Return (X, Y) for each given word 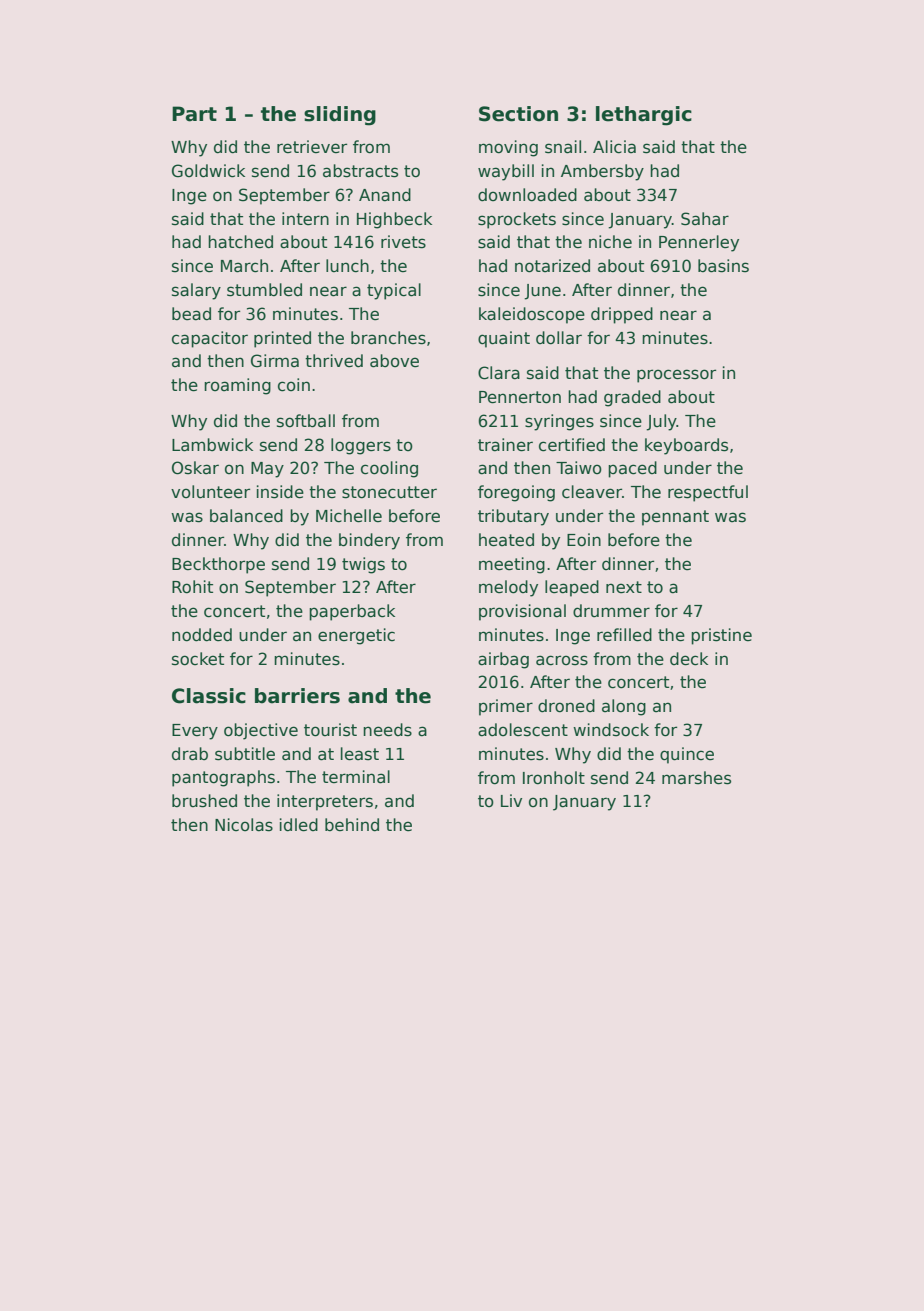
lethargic (644, 116)
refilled (624, 635)
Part (194, 114)
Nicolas (244, 825)
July (661, 422)
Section (518, 114)
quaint (504, 339)
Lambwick (212, 445)
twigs (363, 565)
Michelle (349, 516)
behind (352, 825)
